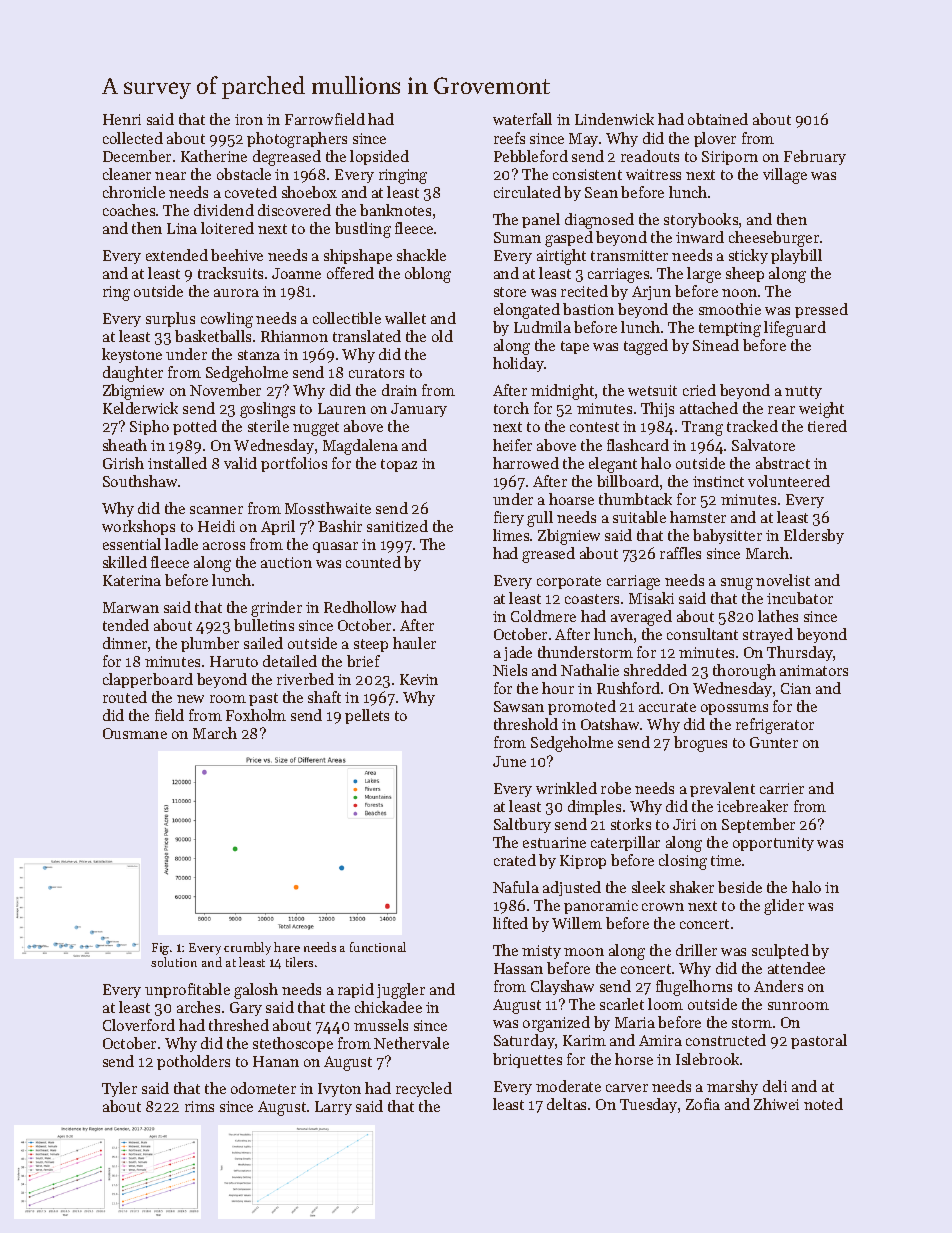 This screenshot has width=952, height=1233. What do you see at coordinates (522, 825) in the screenshot?
I see `Saltbury` at bounding box center [522, 825].
